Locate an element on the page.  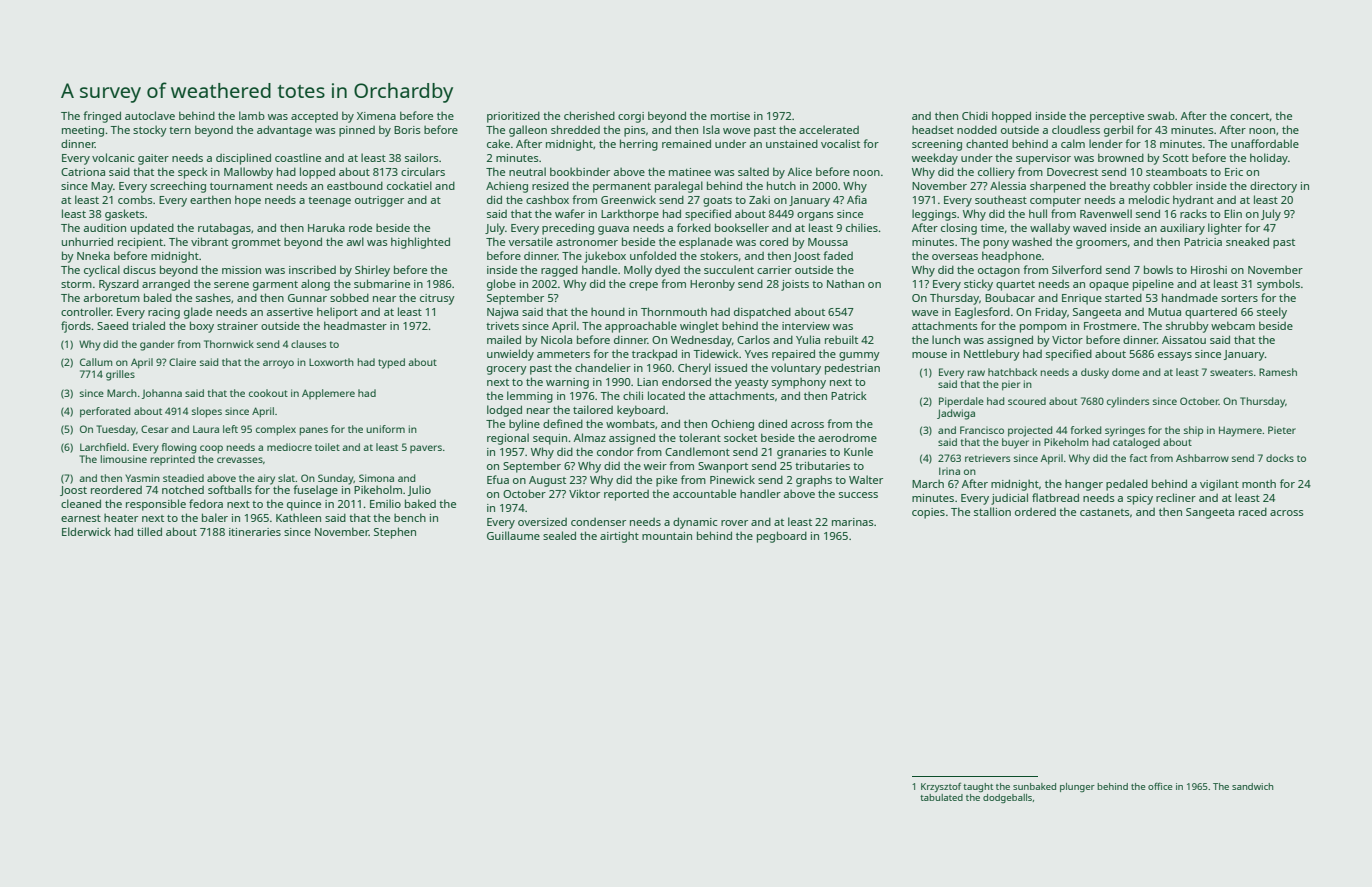
dynamic is located at coordinates (695, 523).
